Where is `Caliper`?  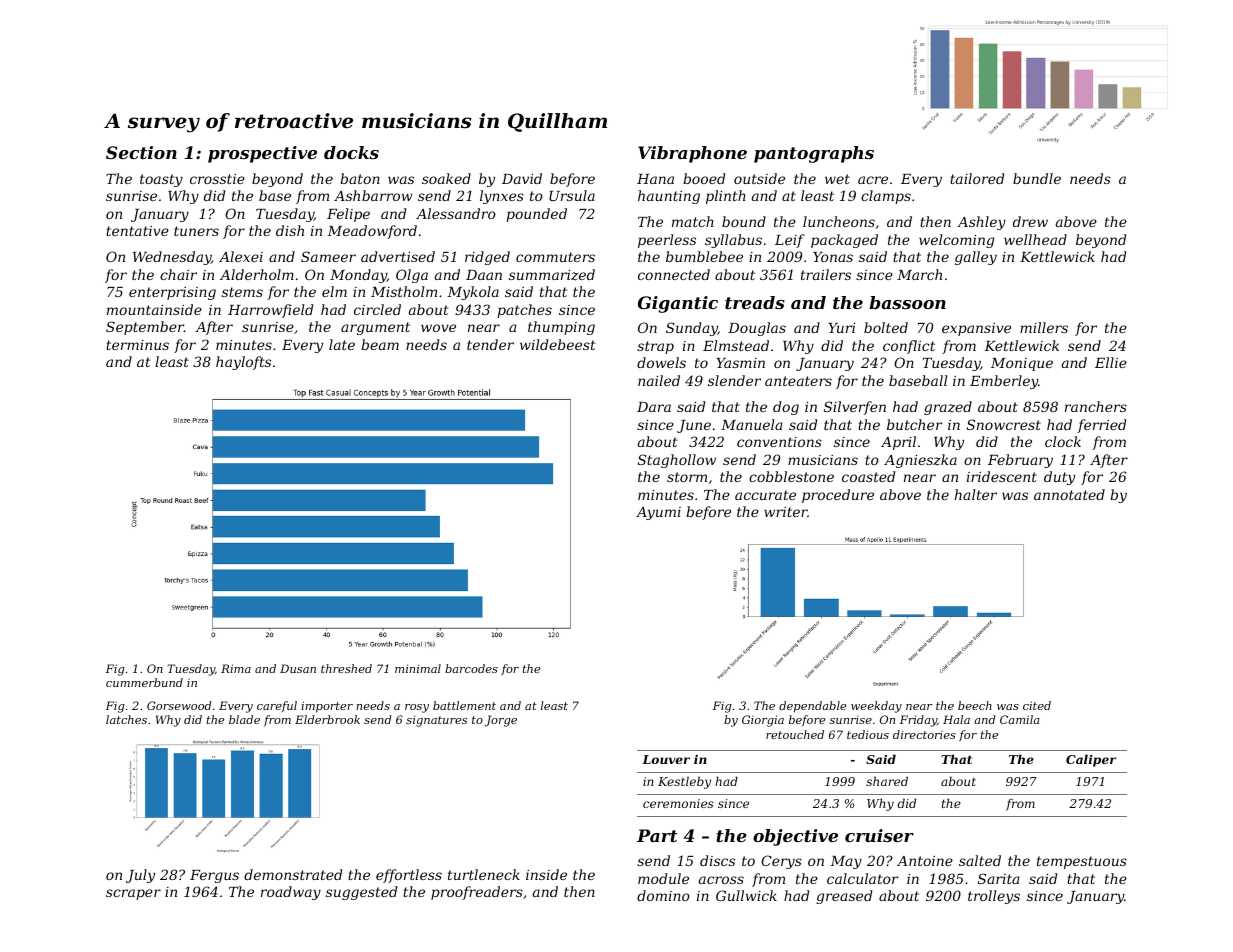 Caliper is located at coordinates (1091, 760).
